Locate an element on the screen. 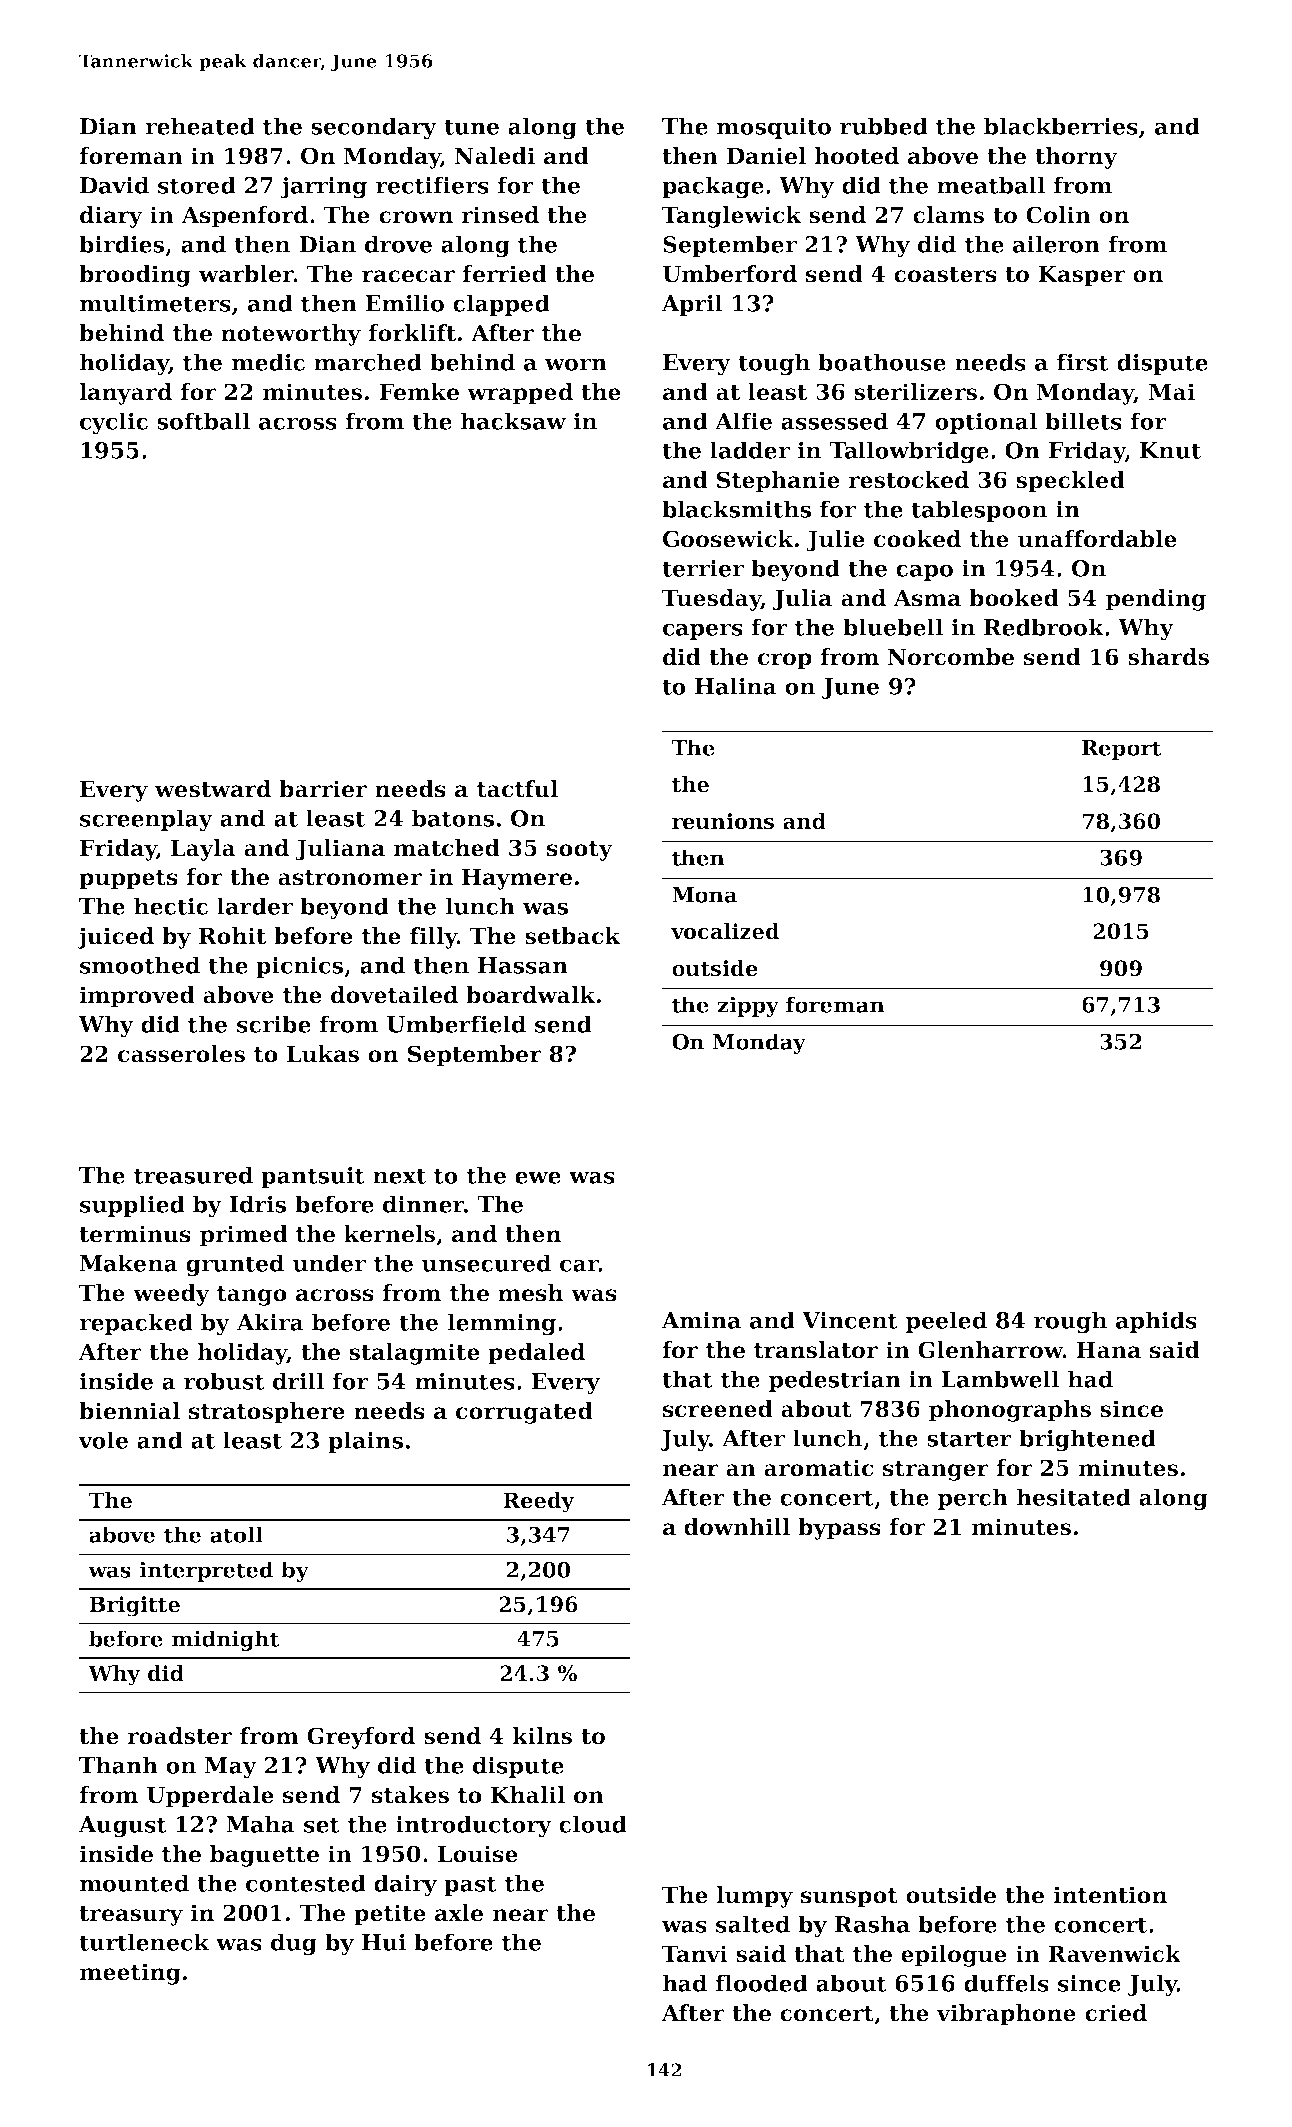 The image size is (1292, 2127). Alfie is located at coordinates (743, 421).
